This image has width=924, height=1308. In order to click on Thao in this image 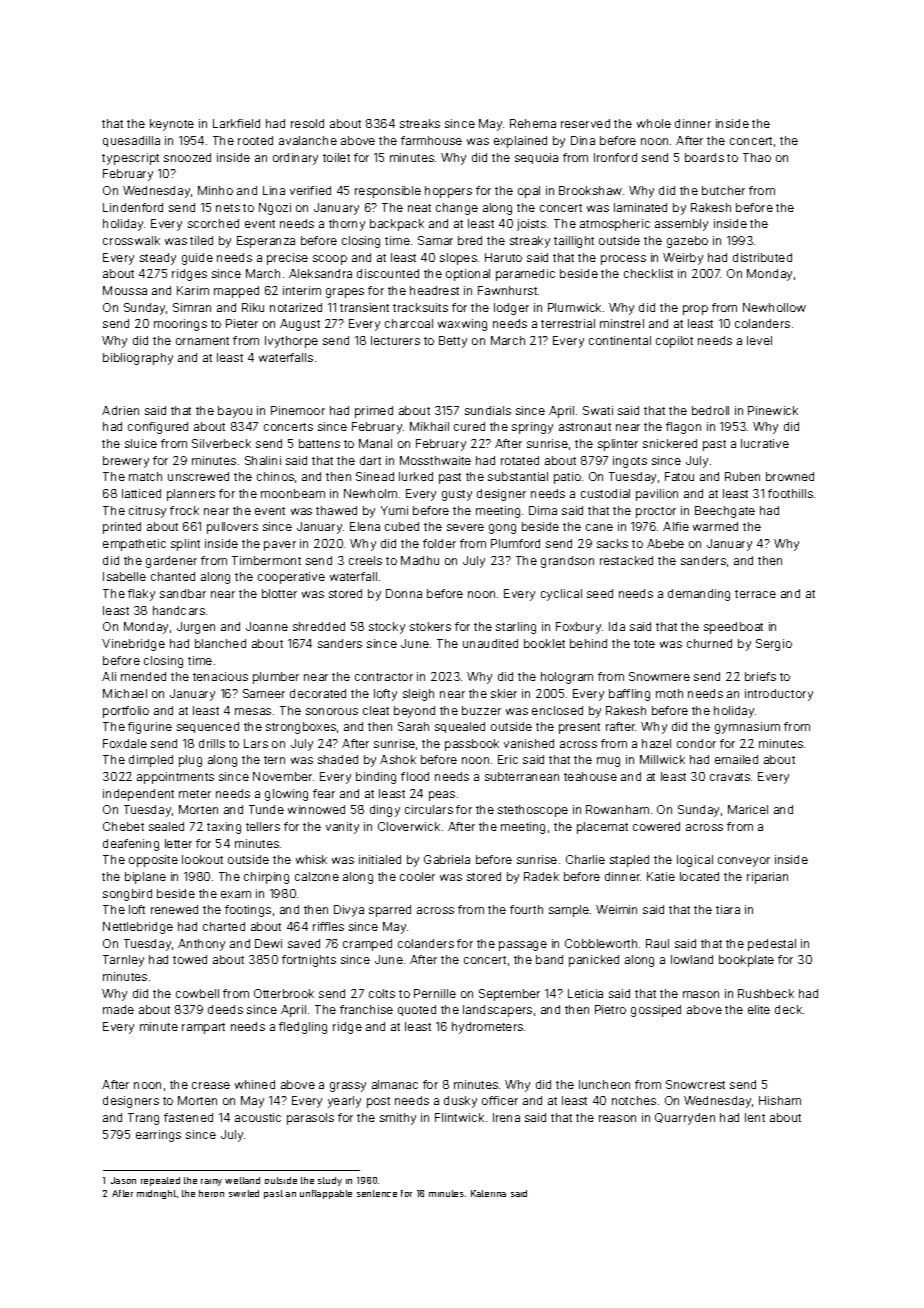, I will do `click(757, 157)`.
